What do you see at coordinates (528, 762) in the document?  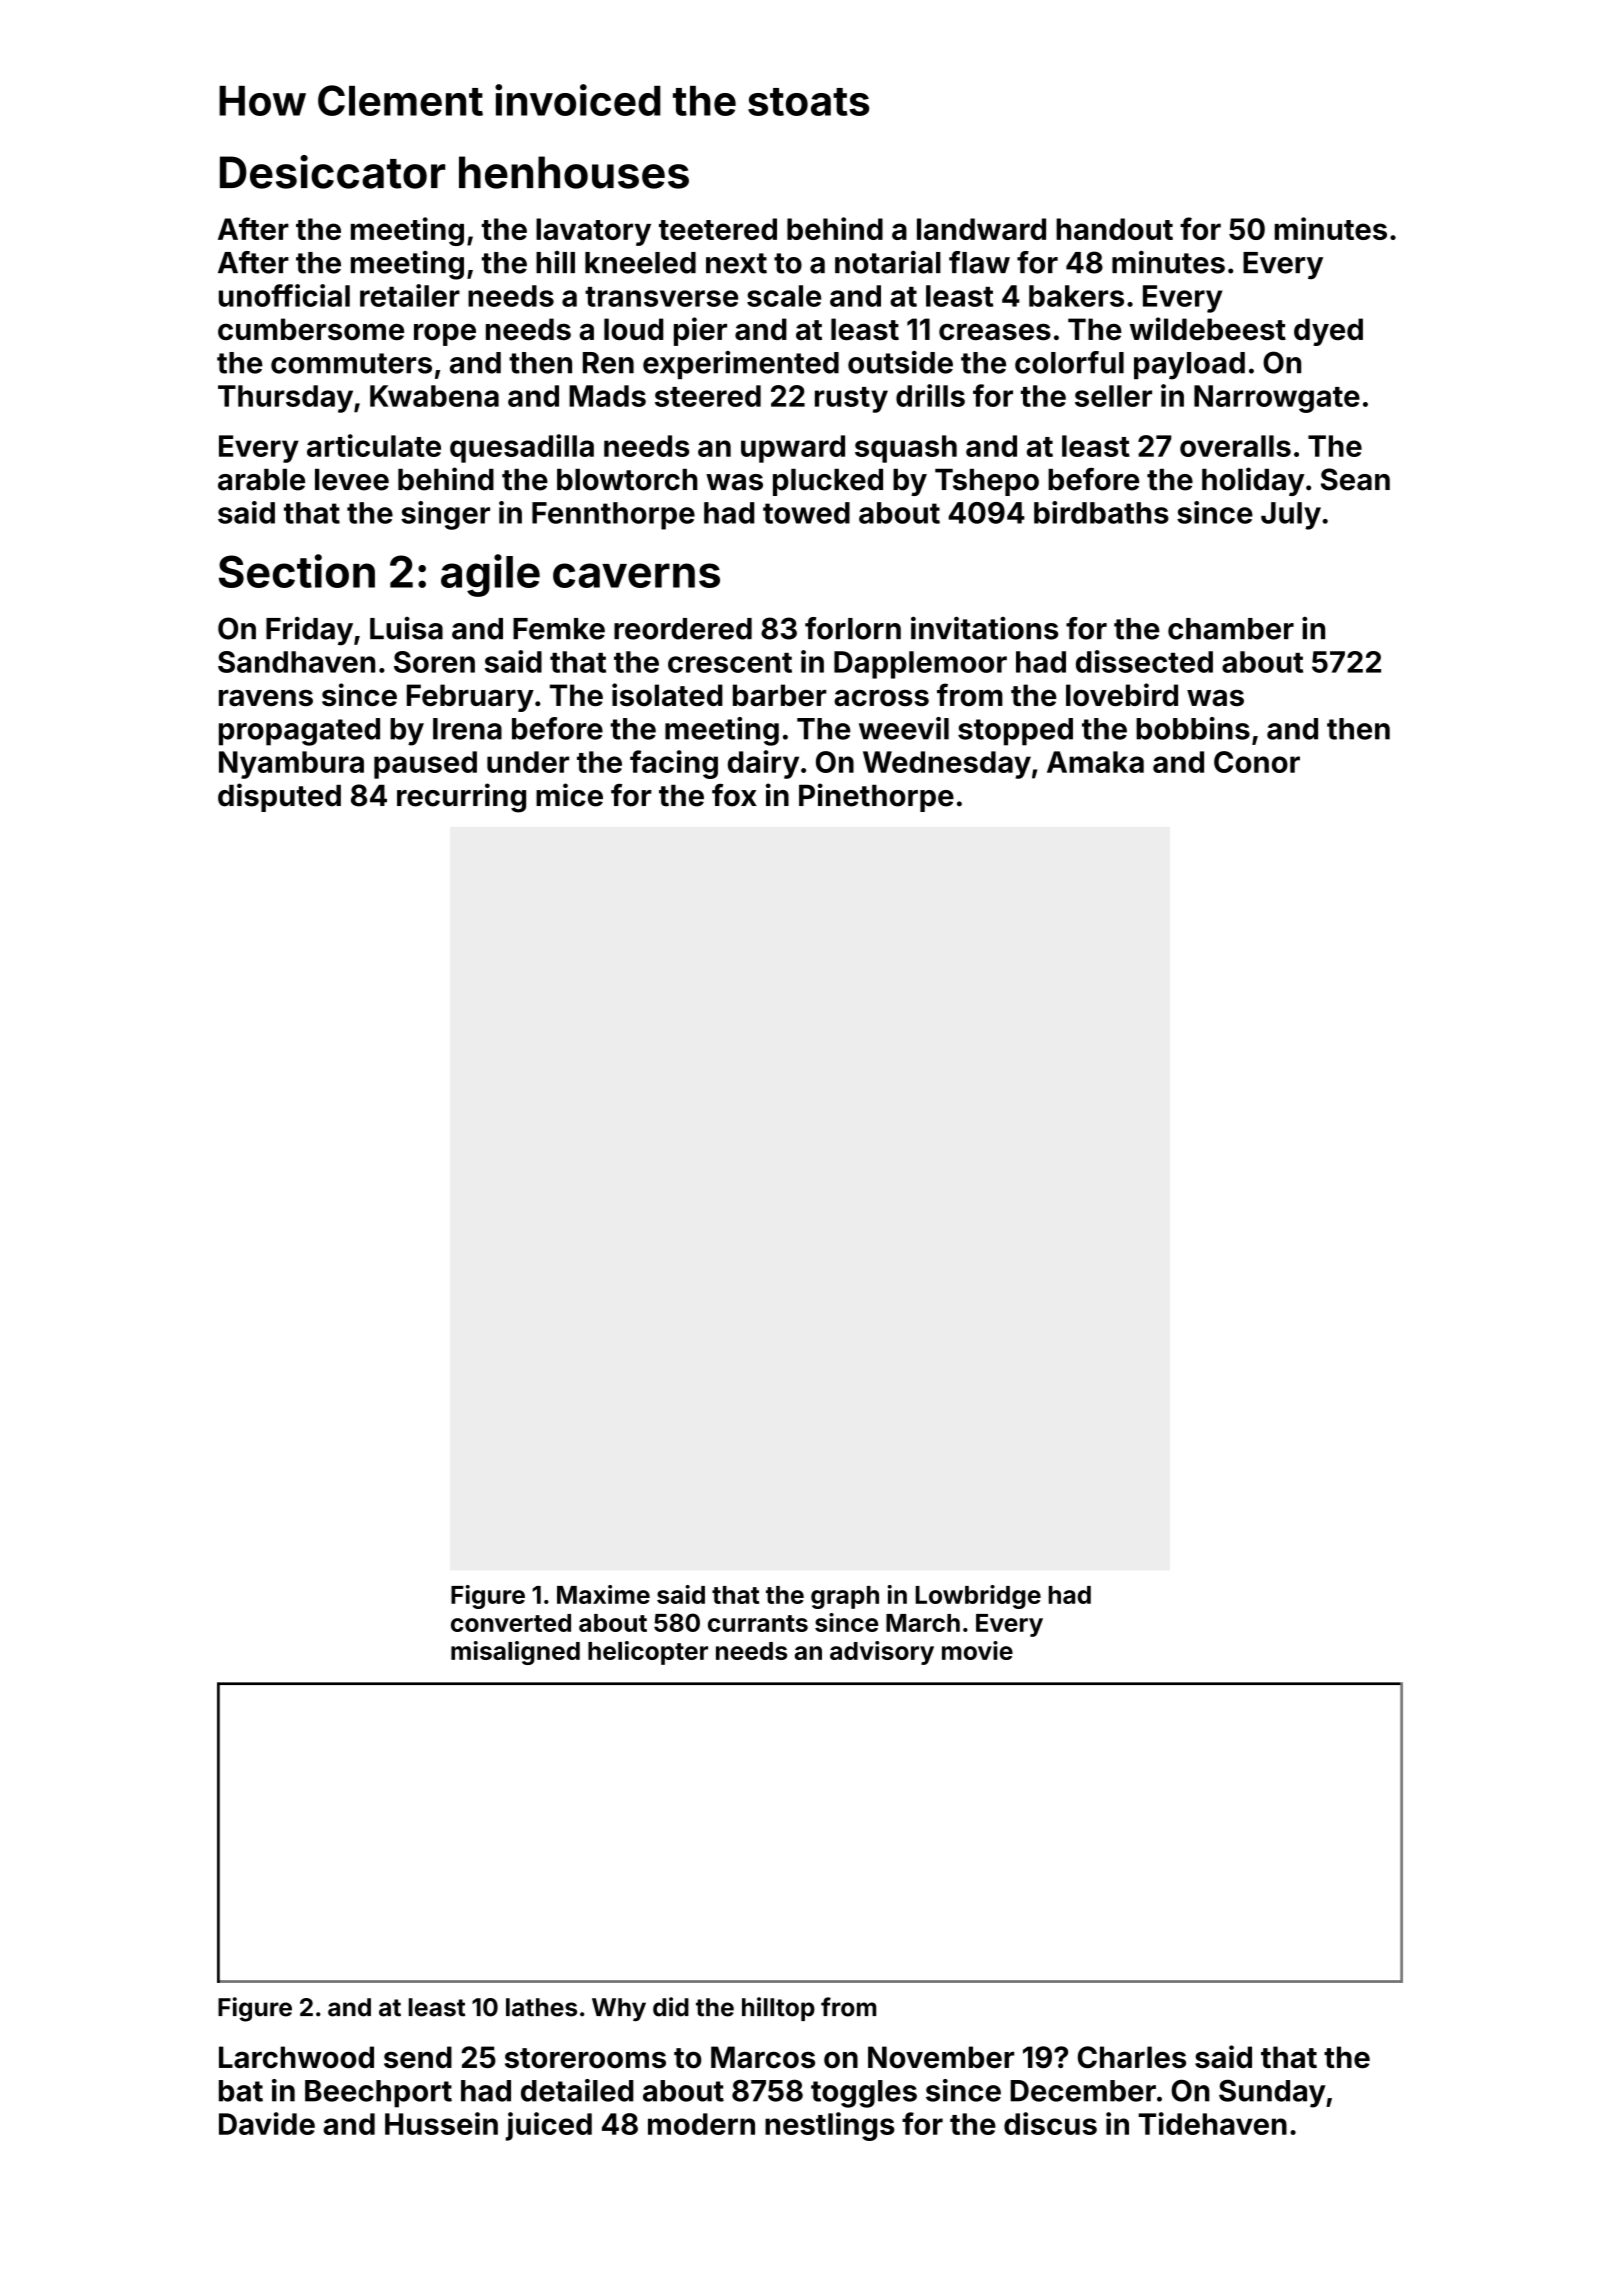 I see `under` at bounding box center [528, 762].
